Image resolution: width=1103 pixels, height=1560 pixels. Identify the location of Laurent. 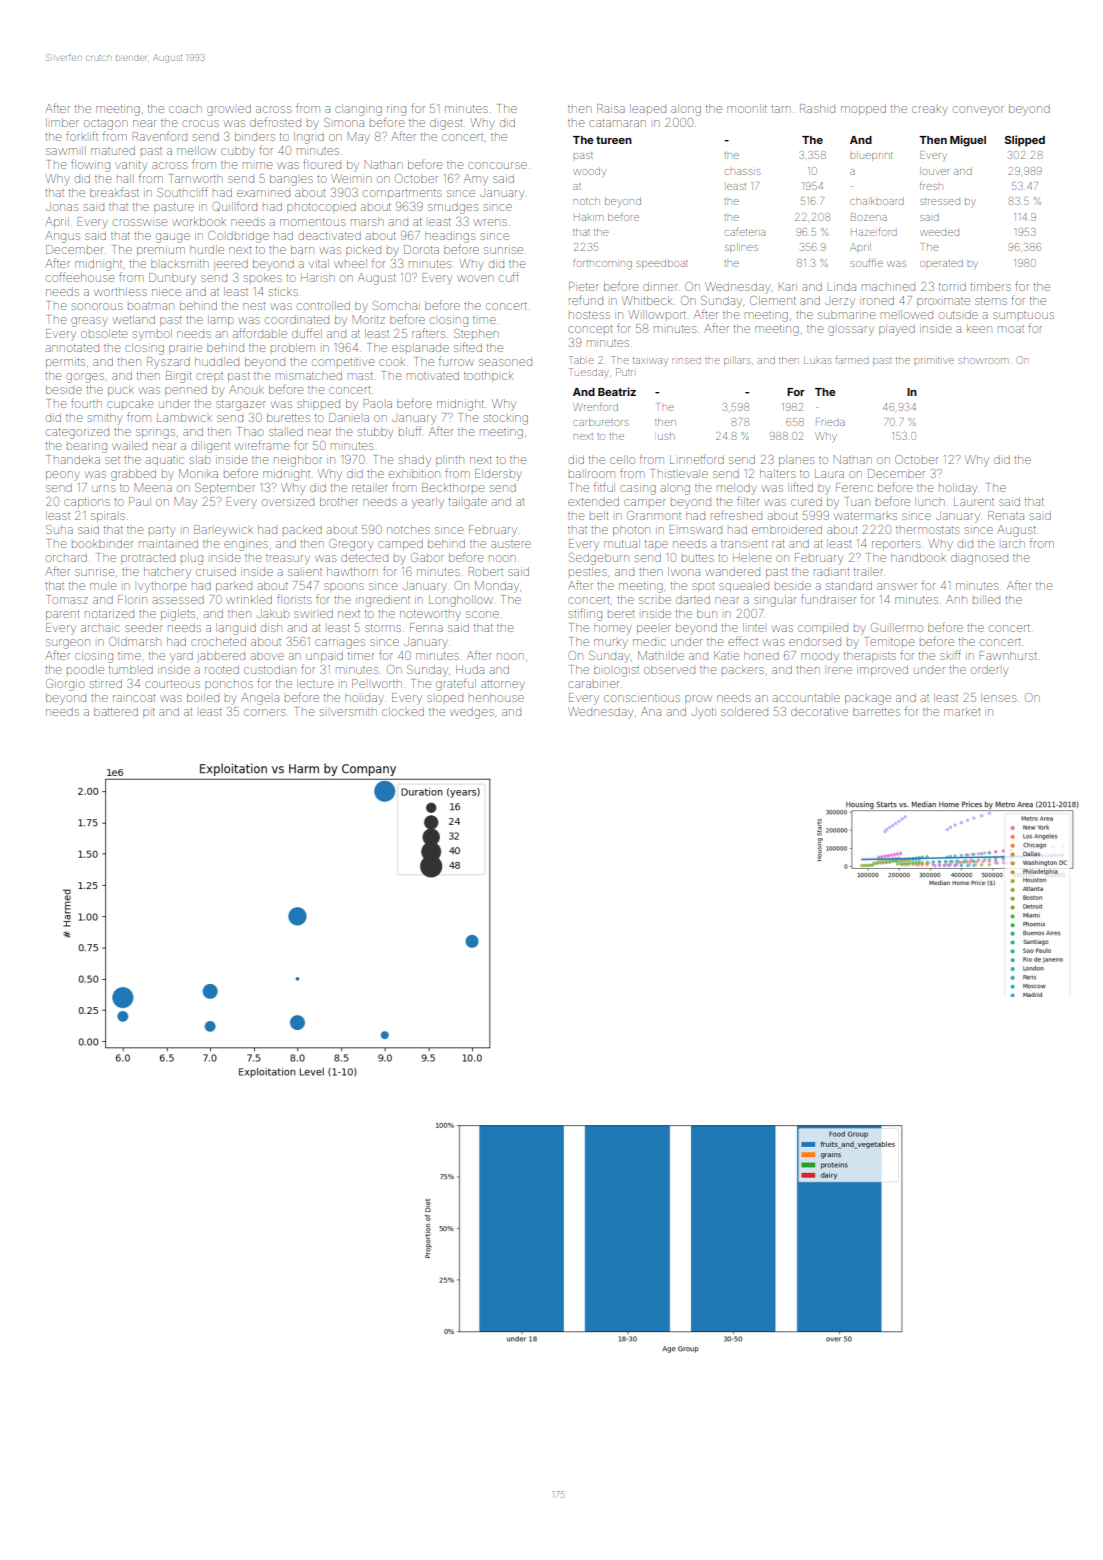
(974, 502).
